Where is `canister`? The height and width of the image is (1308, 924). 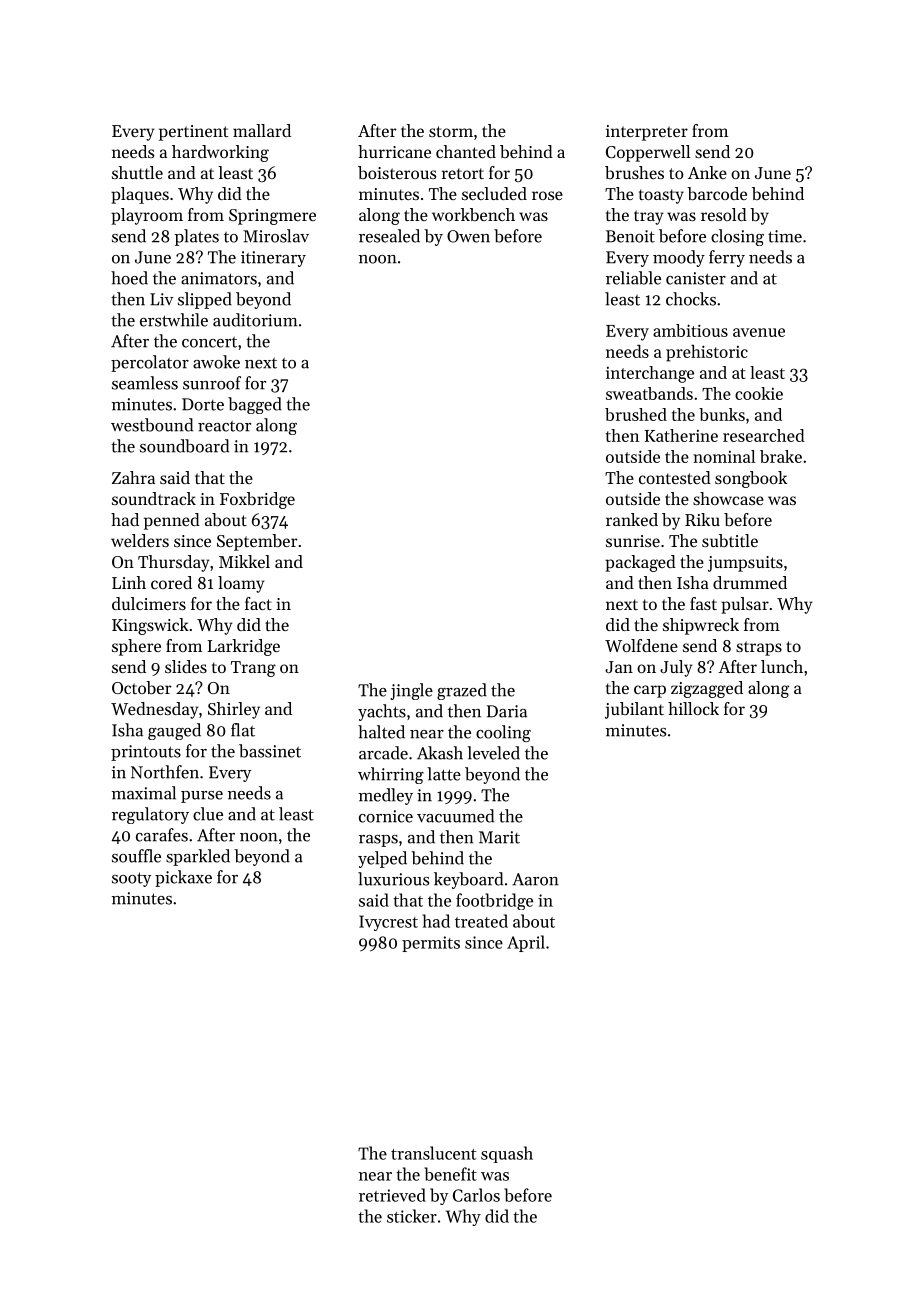 canister is located at coordinates (696, 278).
